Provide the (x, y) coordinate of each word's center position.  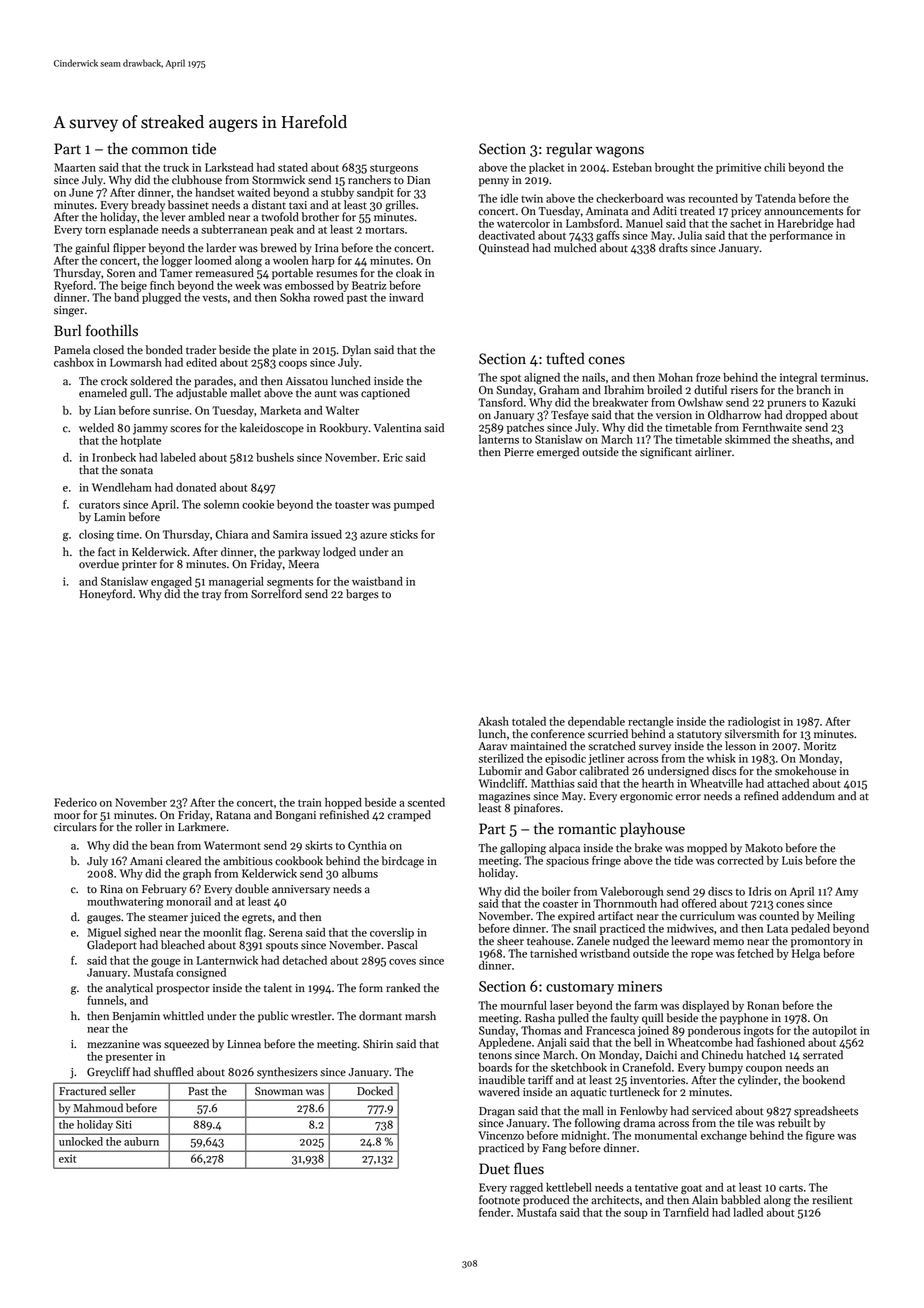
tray (211, 596)
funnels (105, 1000)
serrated (823, 1055)
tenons (495, 1056)
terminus (843, 377)
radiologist (754, 722)
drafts (673, 248)
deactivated (507, 235)
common (160, 150)
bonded (164, 350)
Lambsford (592, 223)
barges (362, 595)
